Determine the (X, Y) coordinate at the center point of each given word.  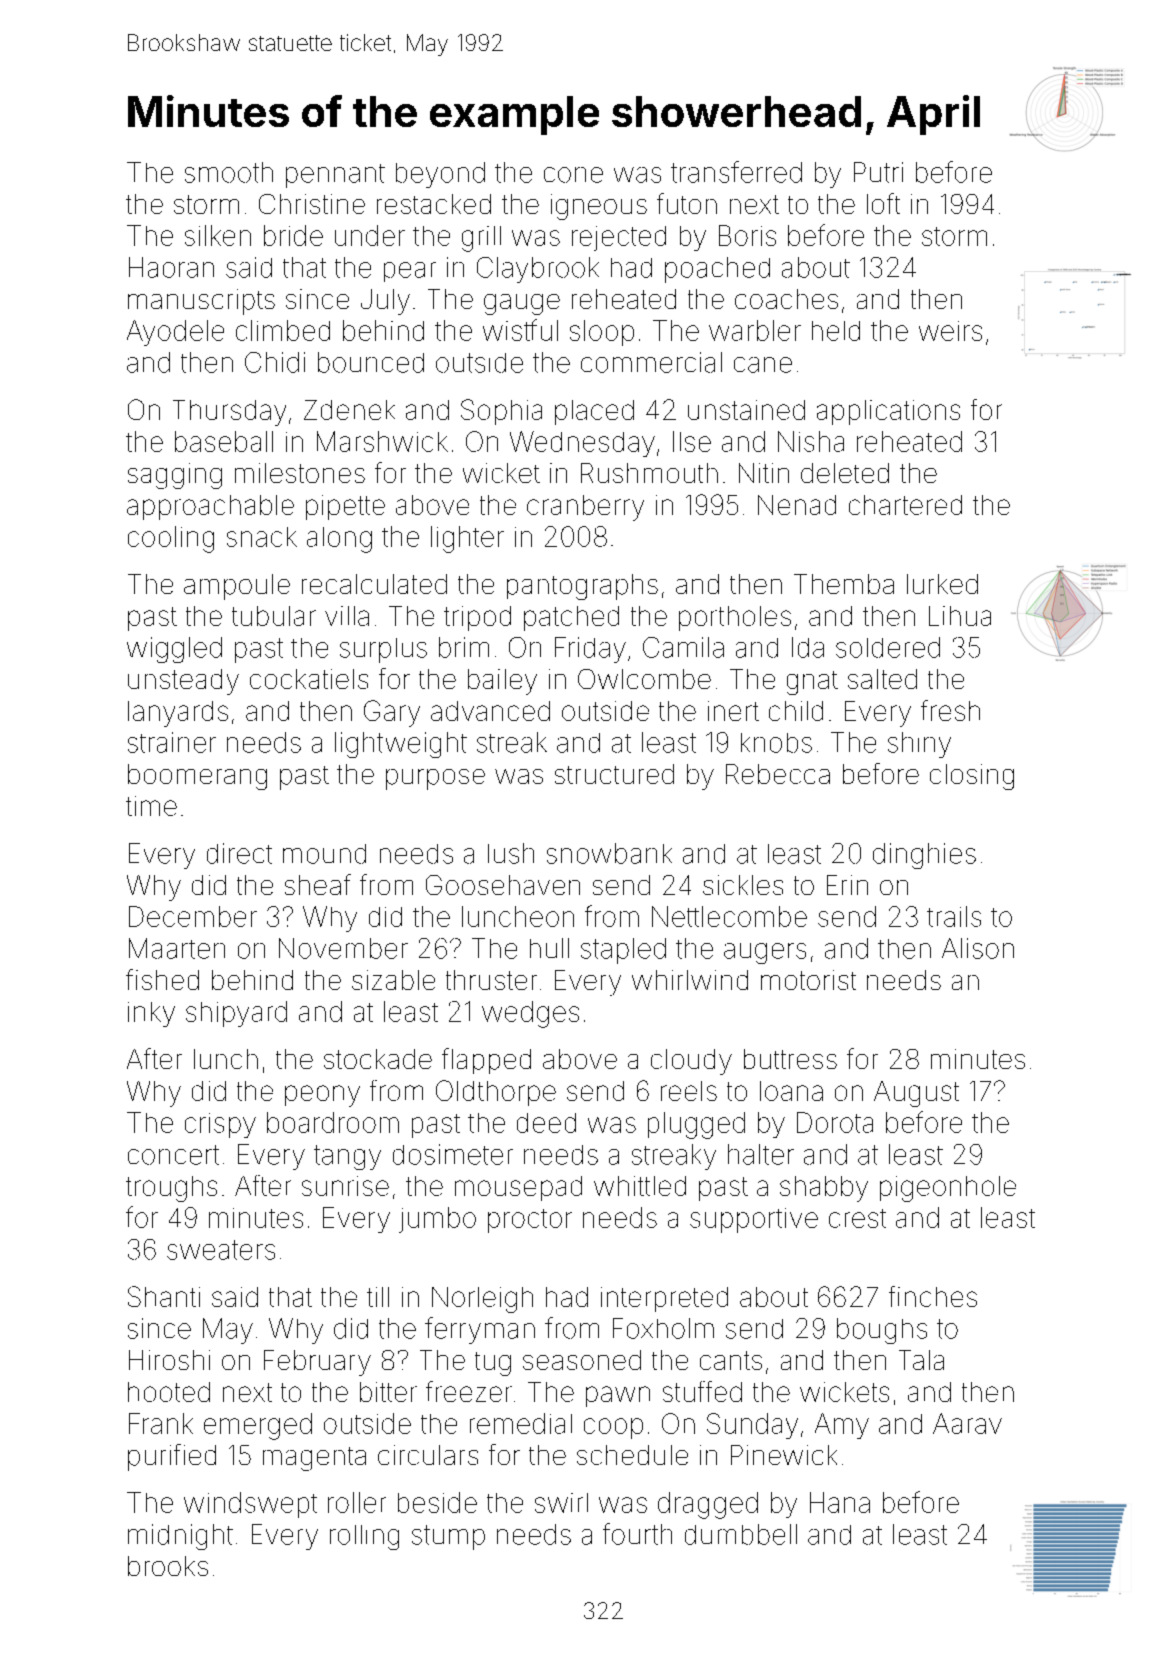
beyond (440, 175)
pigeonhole (948, 1189)
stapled (623, 951)
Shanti (164, 1296)
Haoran (171, 267)
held (836, 331)
